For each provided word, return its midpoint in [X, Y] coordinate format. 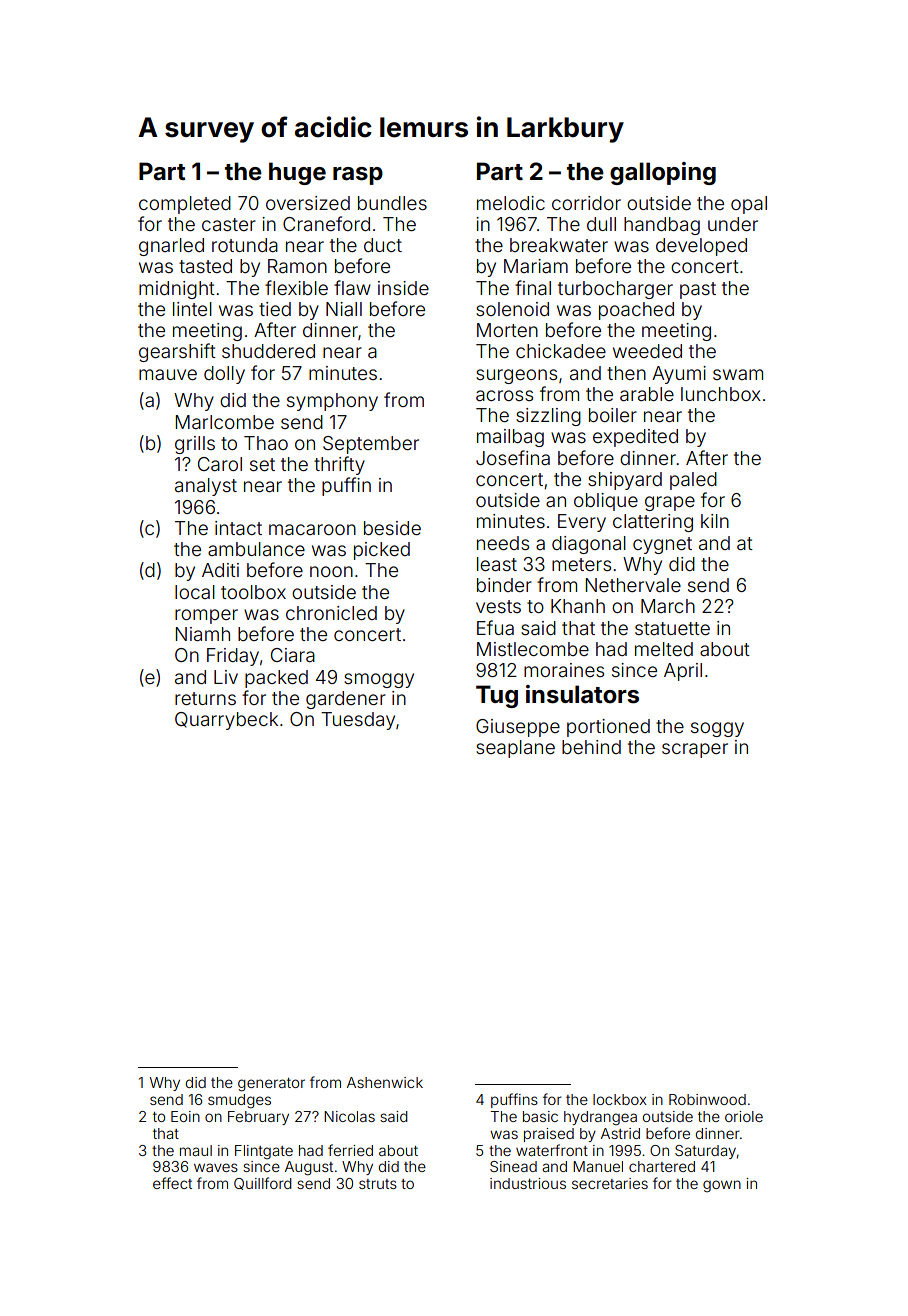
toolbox [253, 592]
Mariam [536, 266]
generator [271, 1085]
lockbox [620, 1099]
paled [693, 481]
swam [738, 374]
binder [504, 585]
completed [185, 205]
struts [378, 1184]
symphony [332, 402]
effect [172, 1183]
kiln [715, 521]
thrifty [339, 465]
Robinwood [707, 1099]
